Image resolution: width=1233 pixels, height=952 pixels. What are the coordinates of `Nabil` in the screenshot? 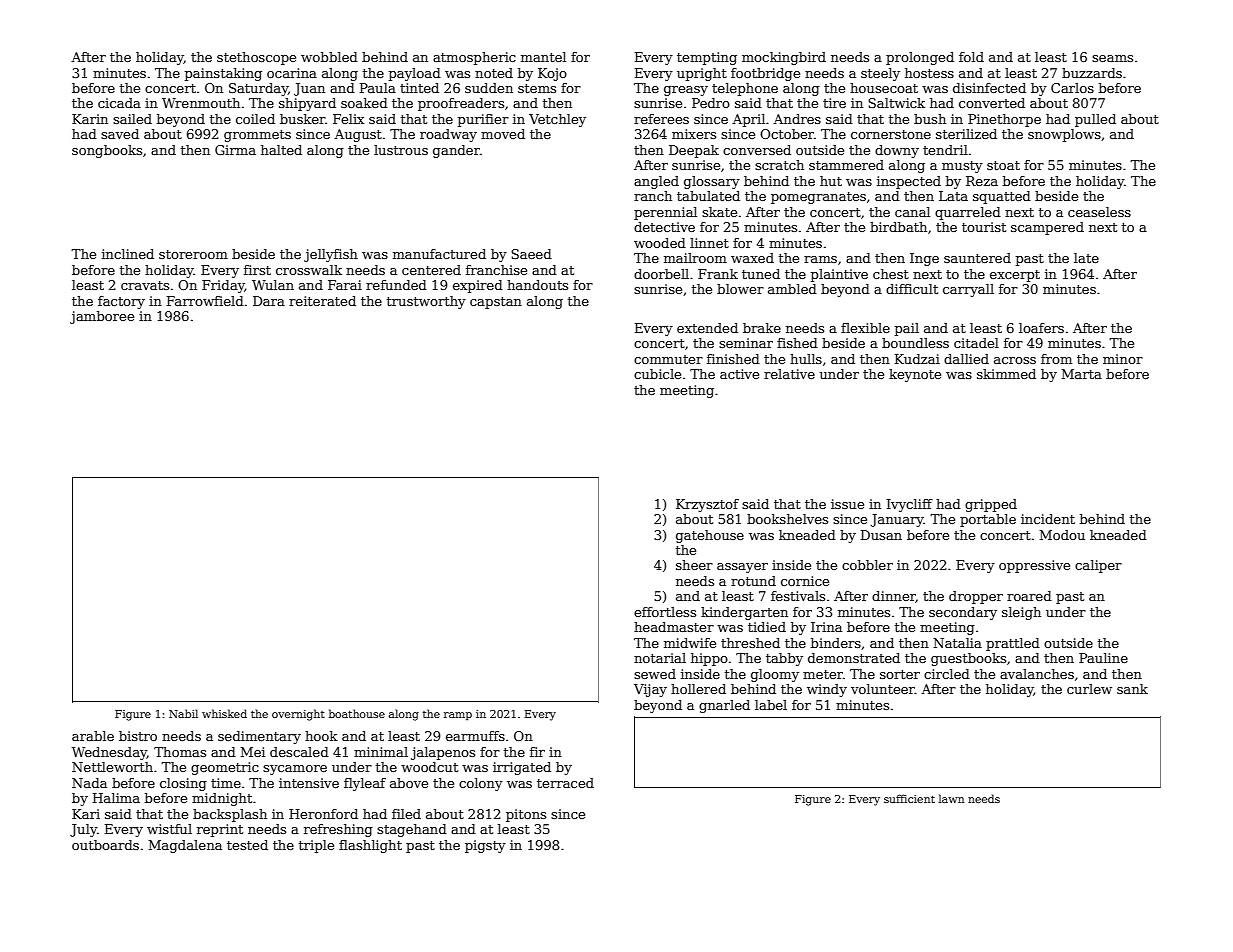 It's located at (183, 713).
